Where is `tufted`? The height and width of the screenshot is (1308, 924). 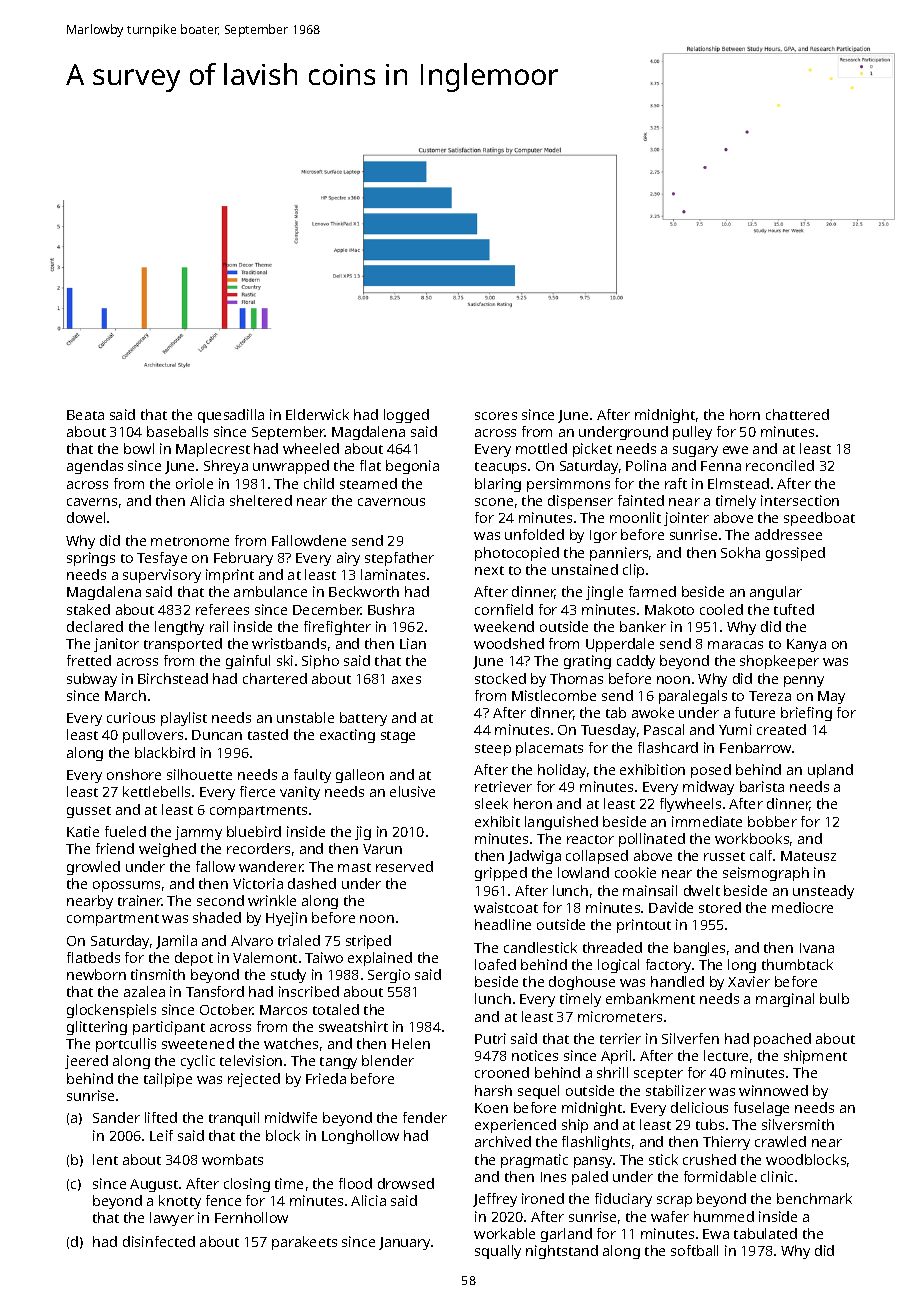 tufted is located at coordinates (794, 609).
